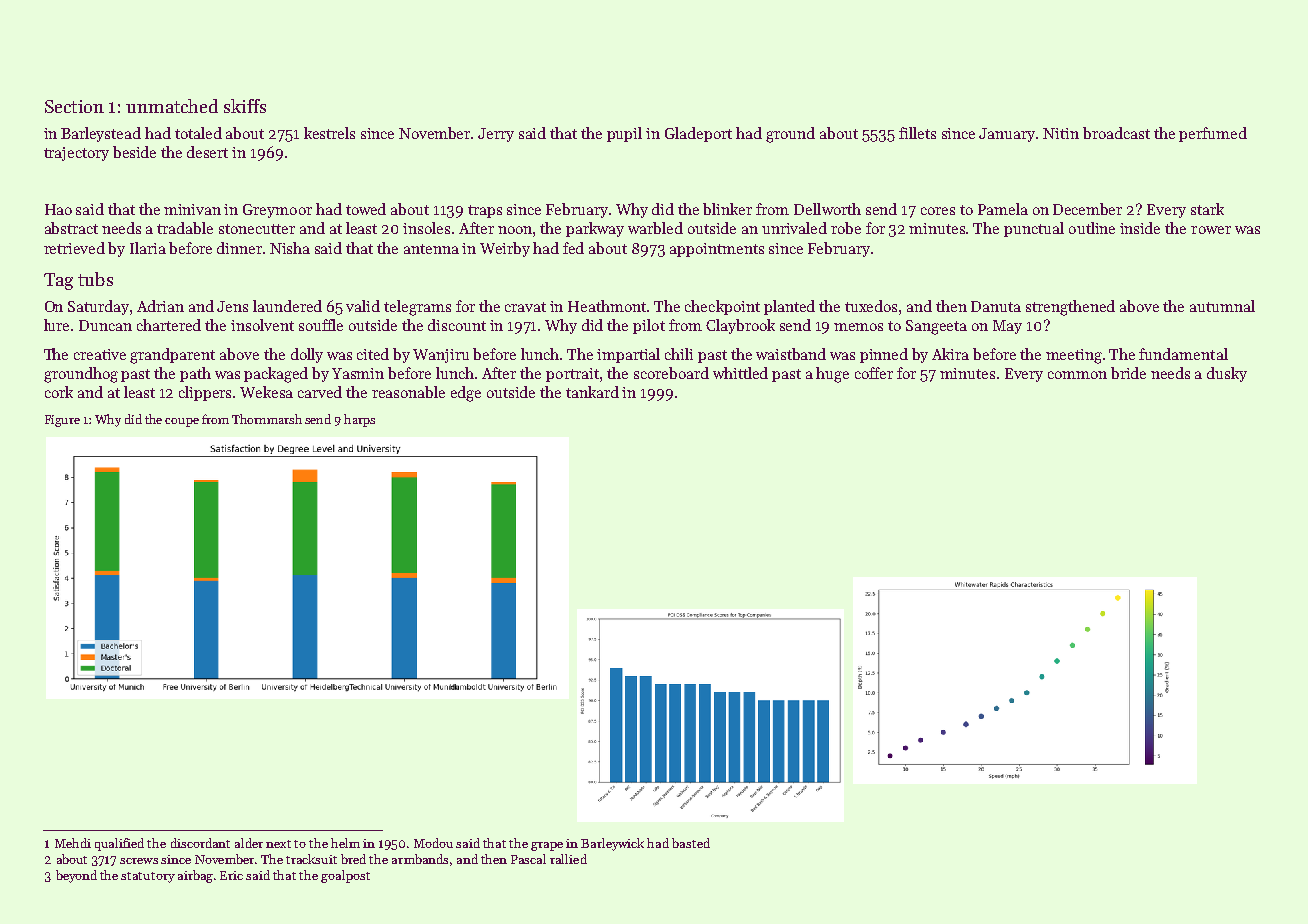 The image size is (1308, 924). What do you see at coordinates (182, 422) in the page?
I see `coupe` at bounding box center [182, 422].
